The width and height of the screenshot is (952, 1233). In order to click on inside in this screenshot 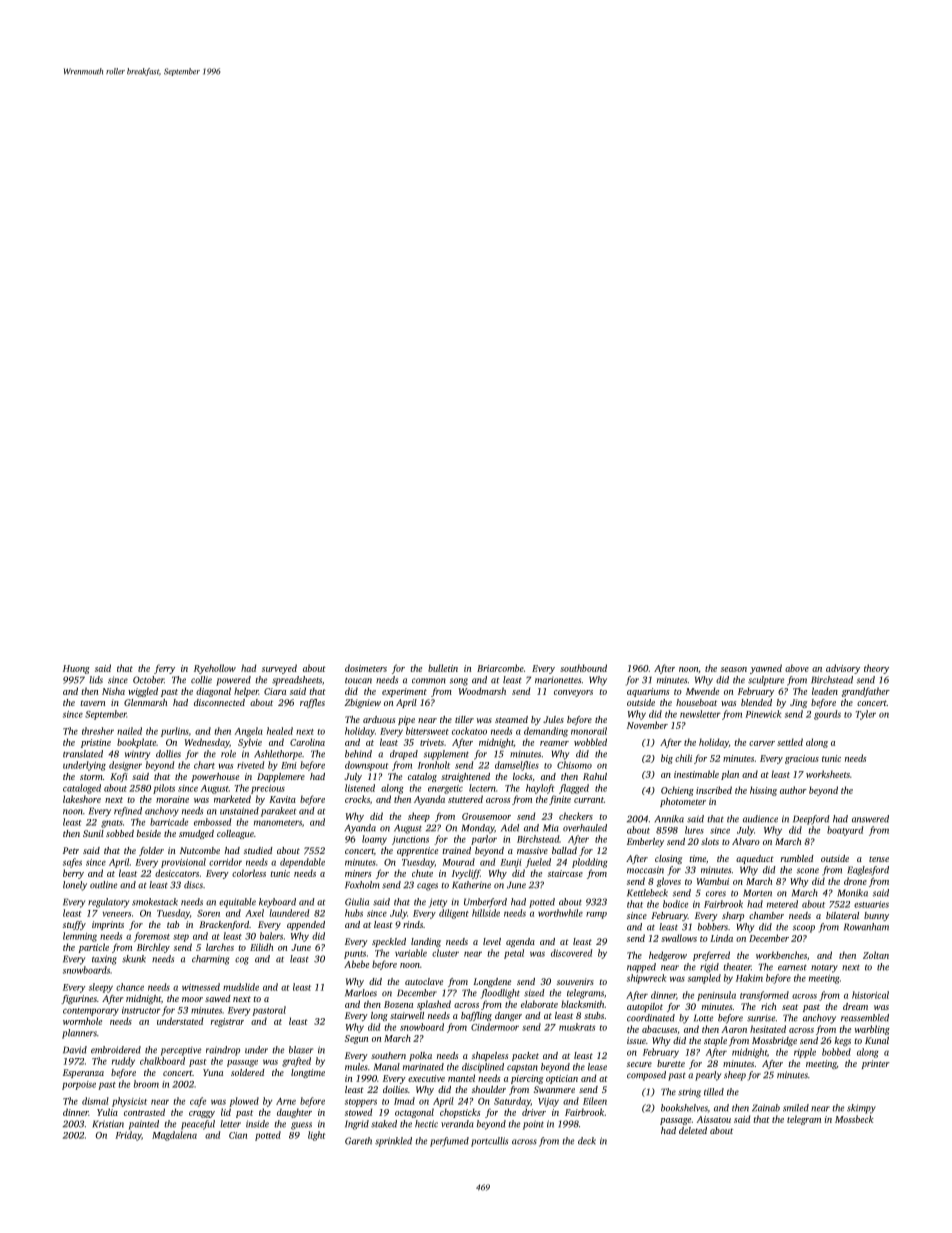, I will do `click(257, 1124)`.
